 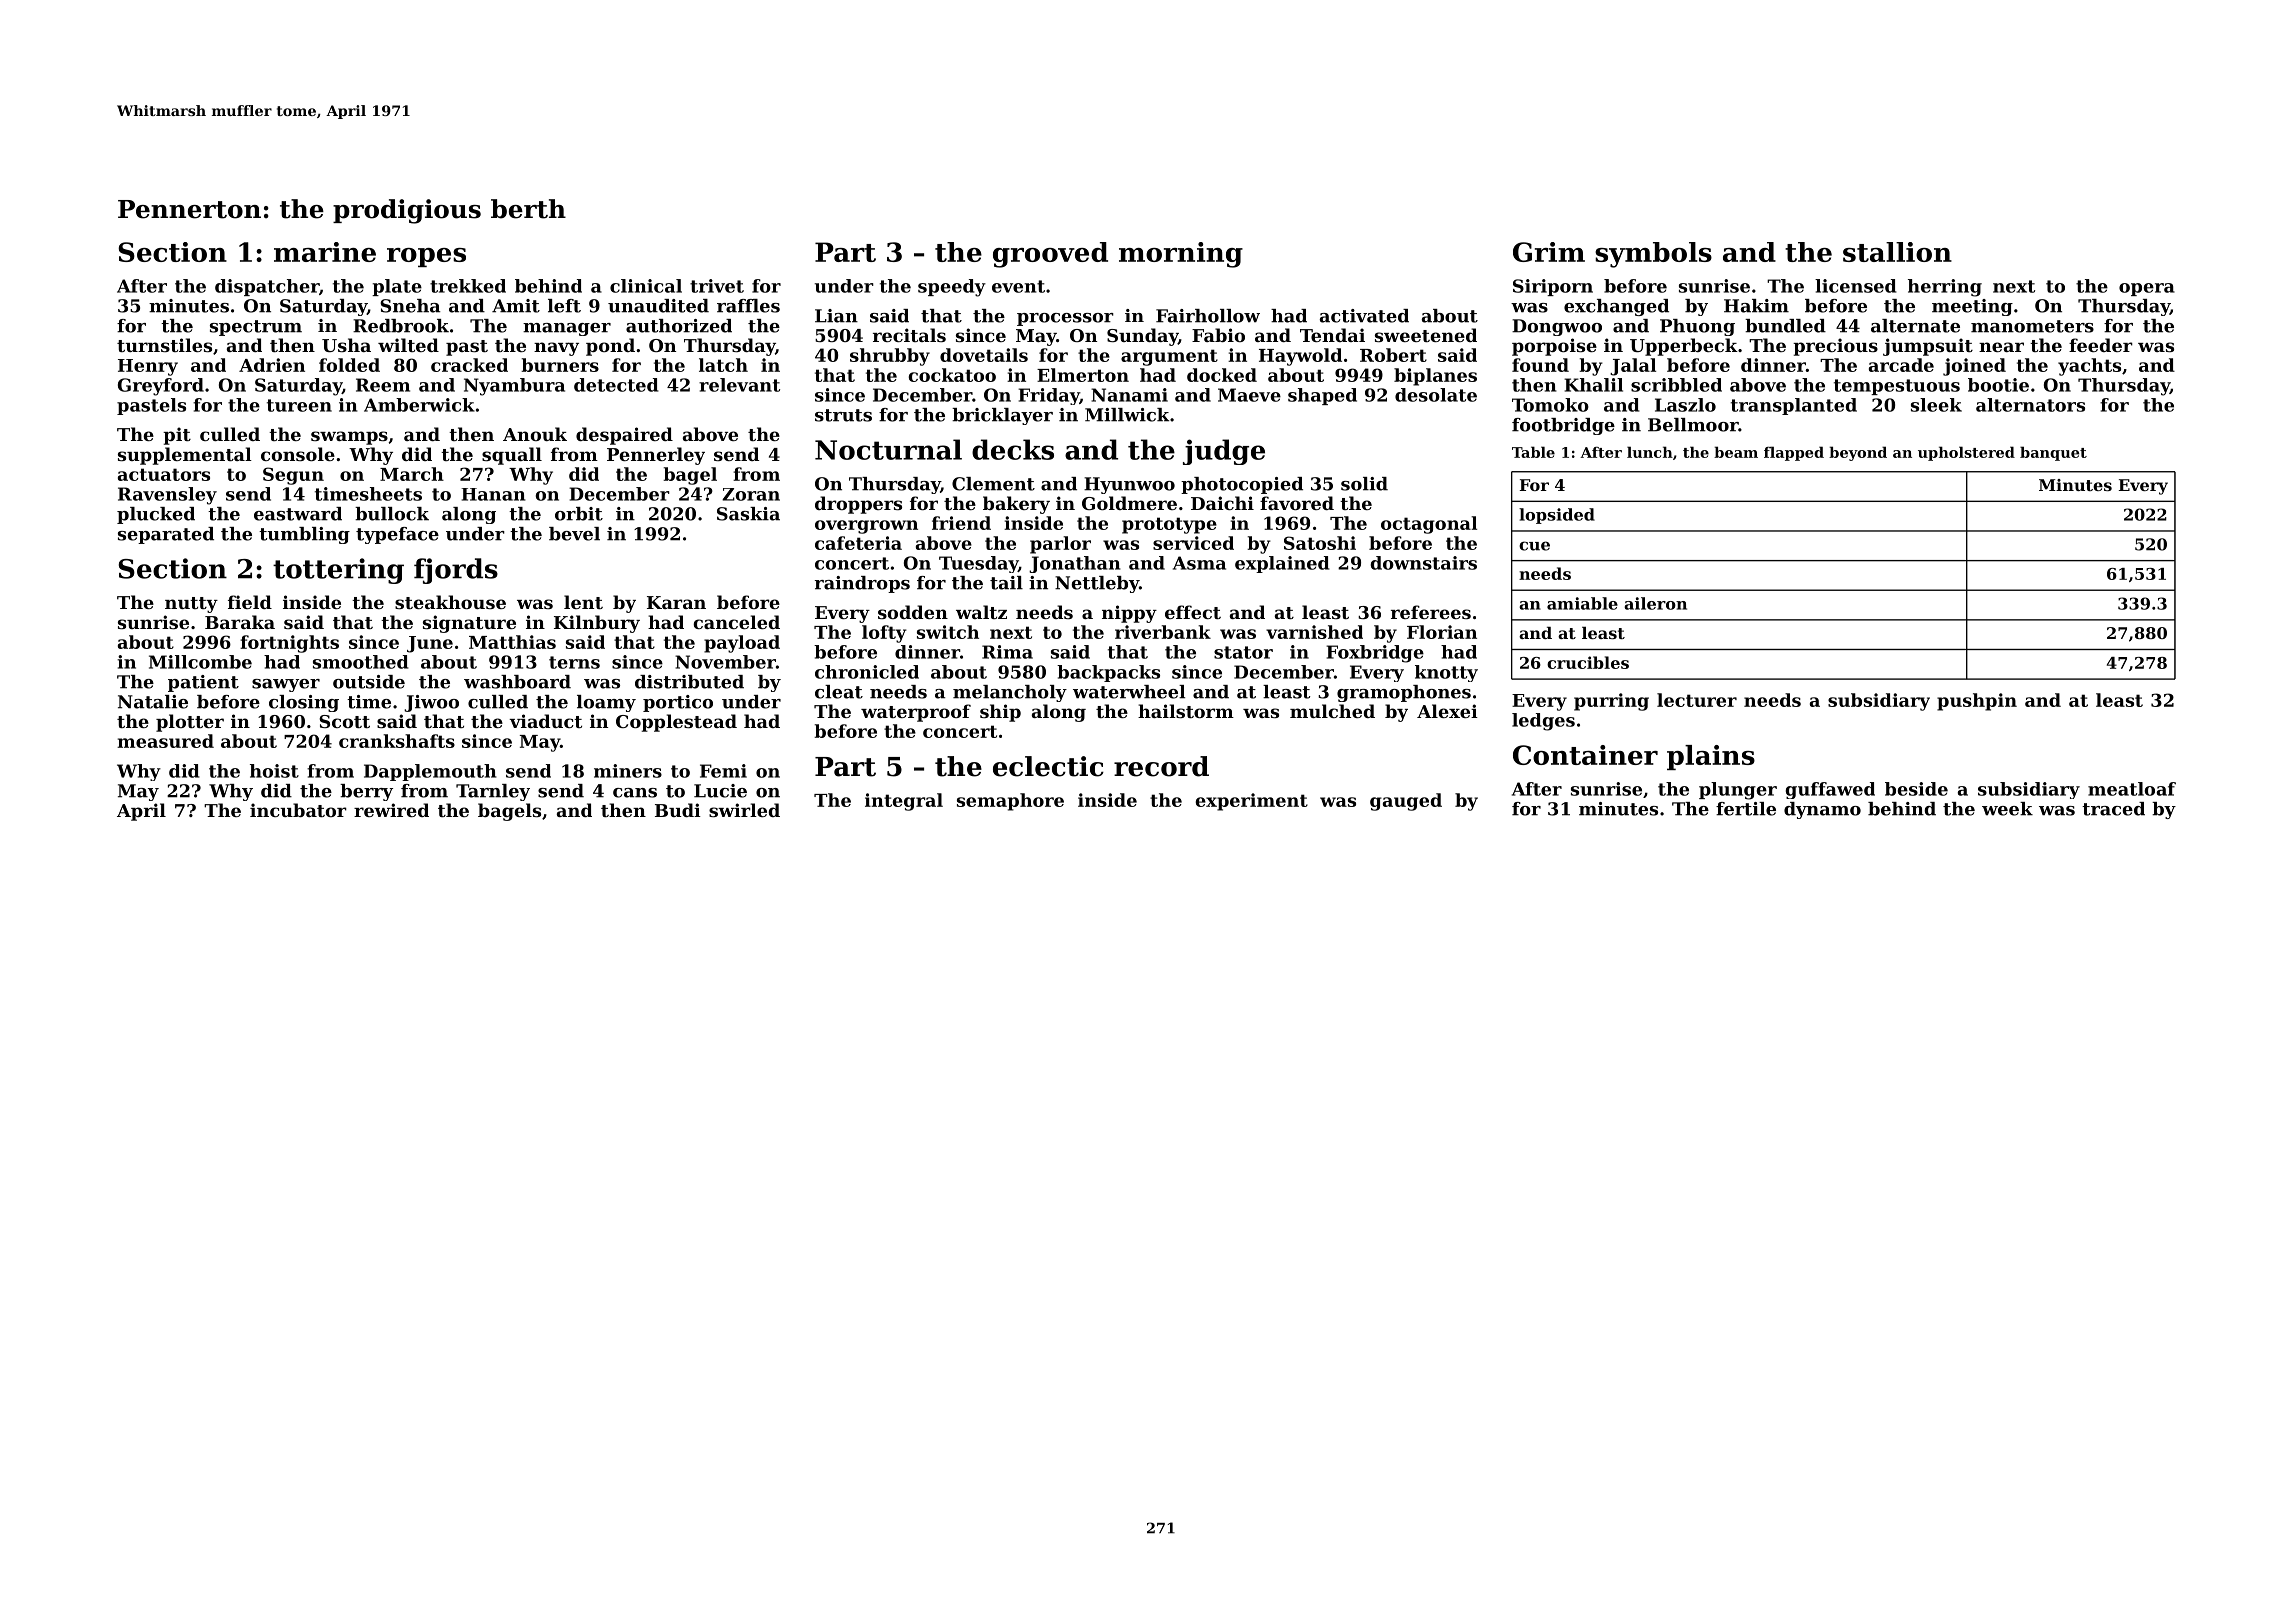 What do you see at coordinates (240, 622) in the page?
I see `Baraka` at bounding box center [240, 622].
